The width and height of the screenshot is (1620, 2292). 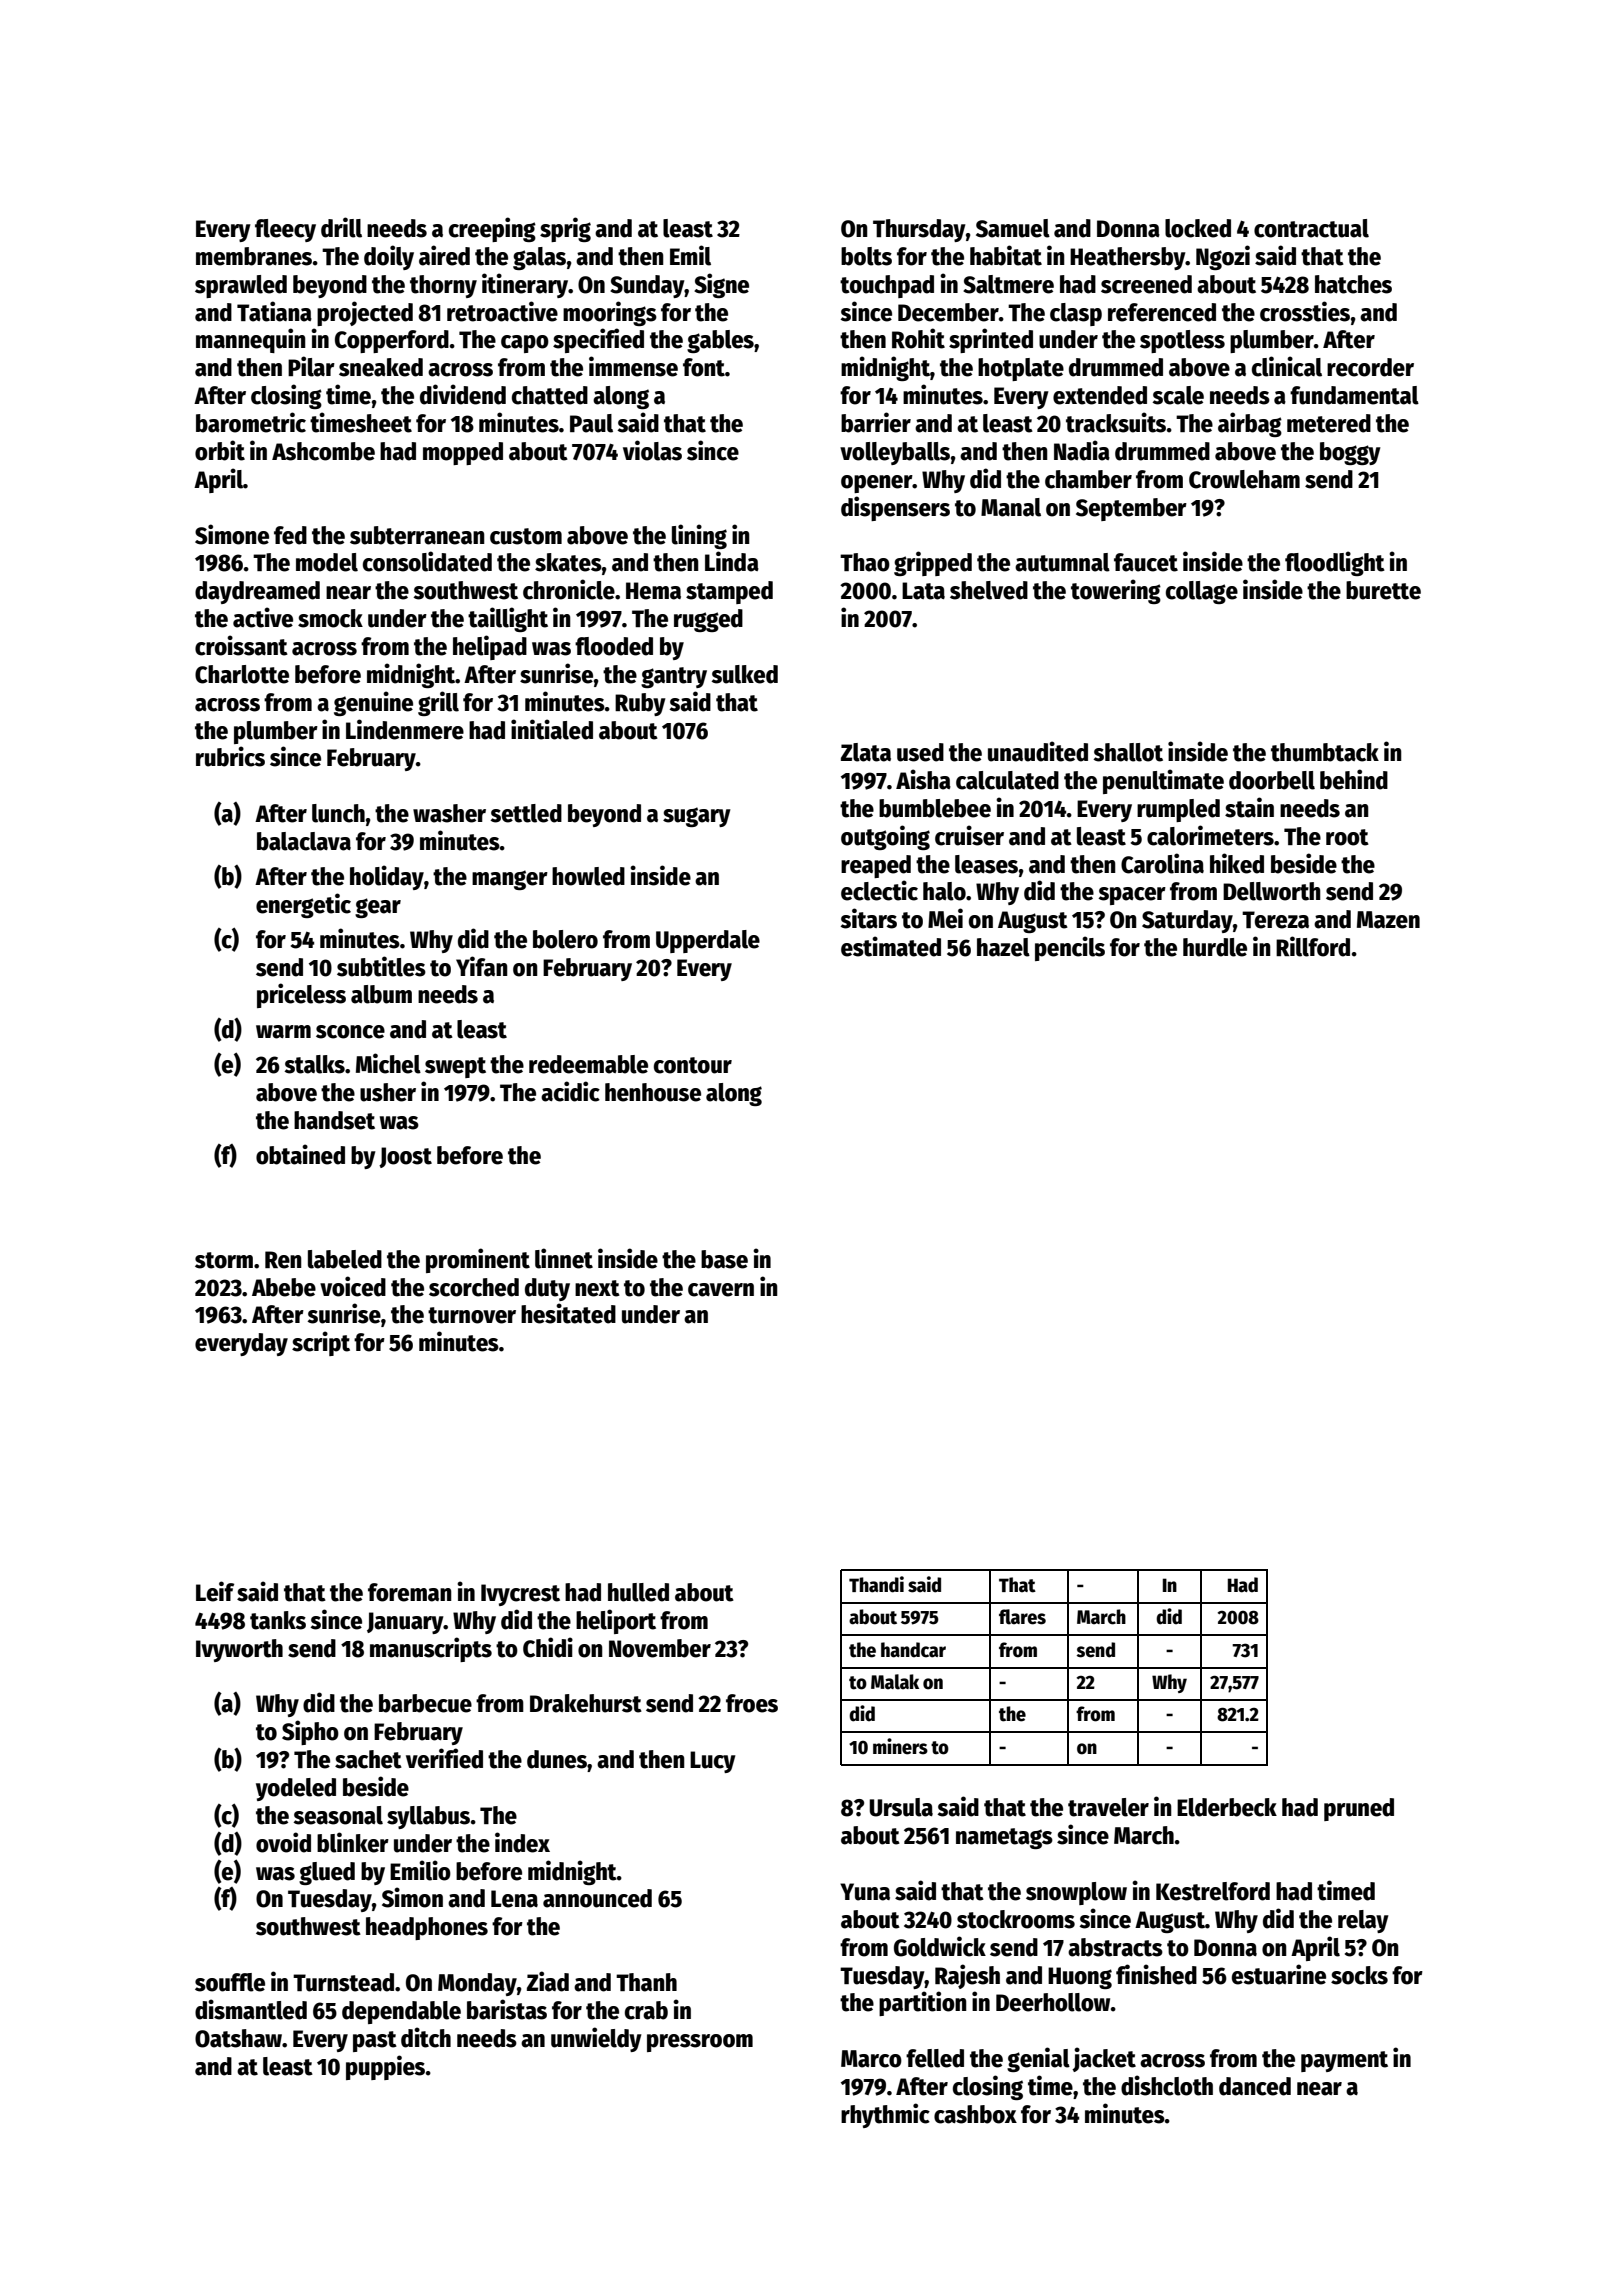 I want to click on locked, so click(x=1198, y=228).
